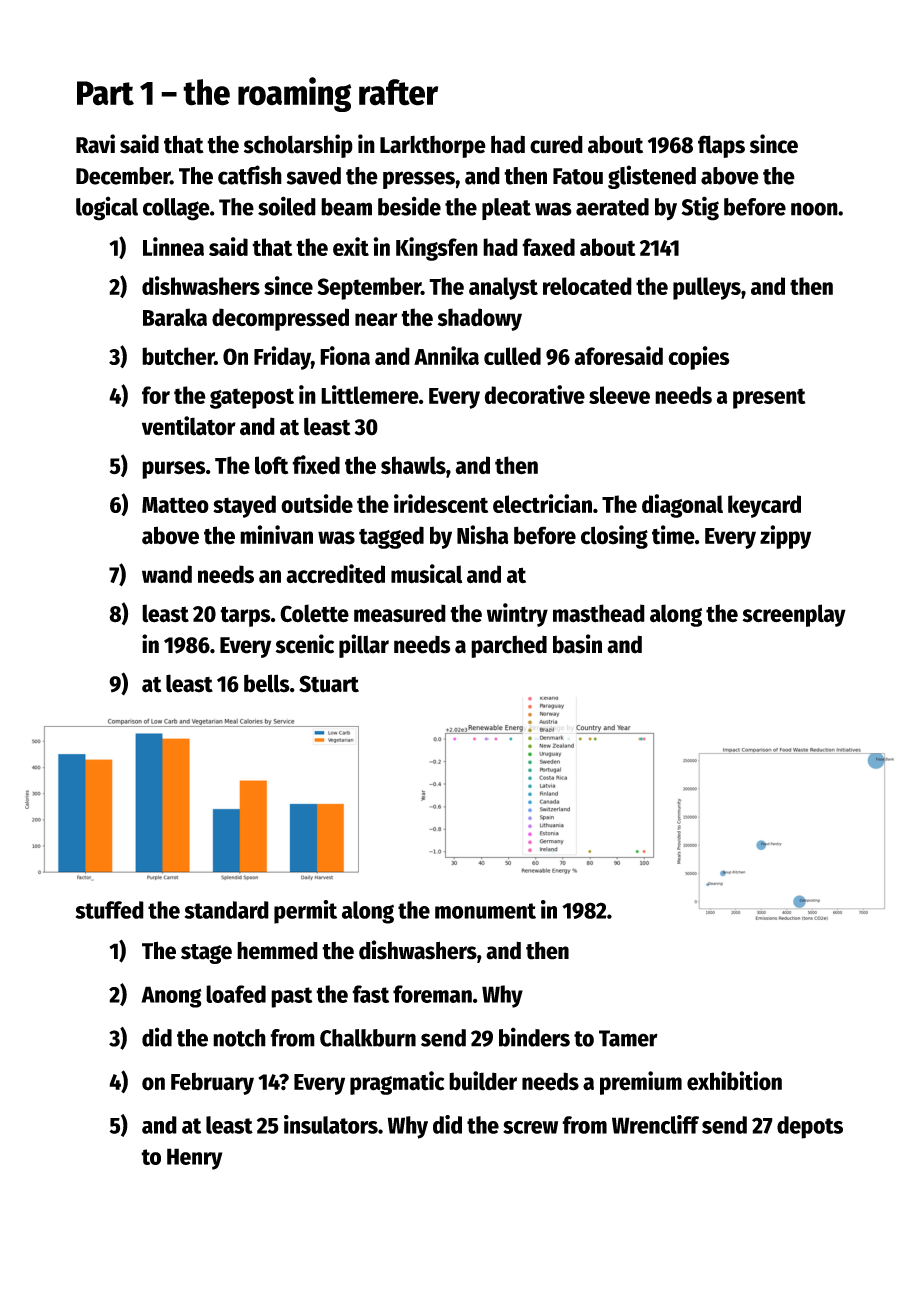 Image resolution: width=924 pixels, height=1311 pixels. I want to click on flaps, so click(721, 146).
